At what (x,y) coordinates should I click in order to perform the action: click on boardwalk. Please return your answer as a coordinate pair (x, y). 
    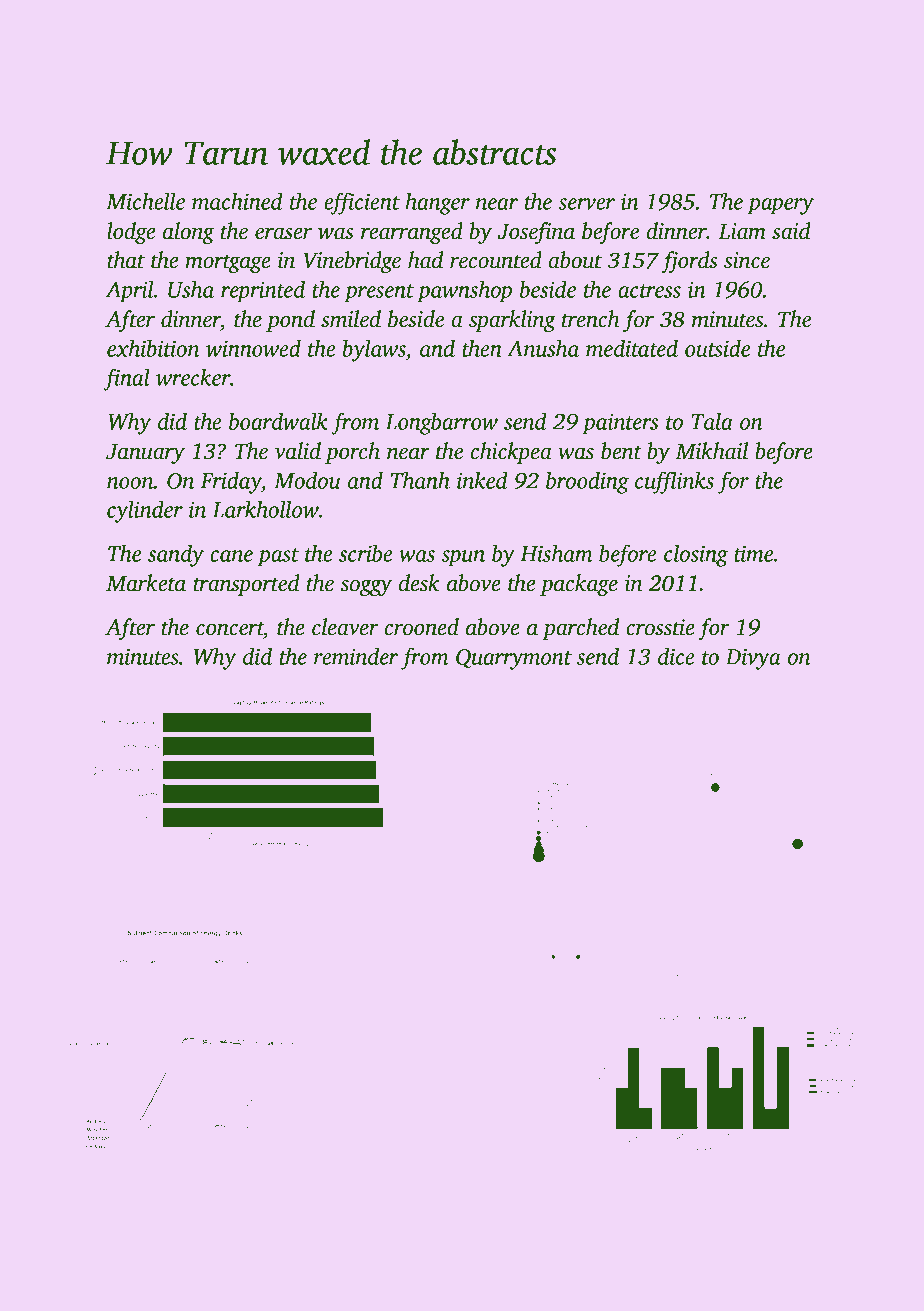
    Looking at the image, I should click on (278, 421).
